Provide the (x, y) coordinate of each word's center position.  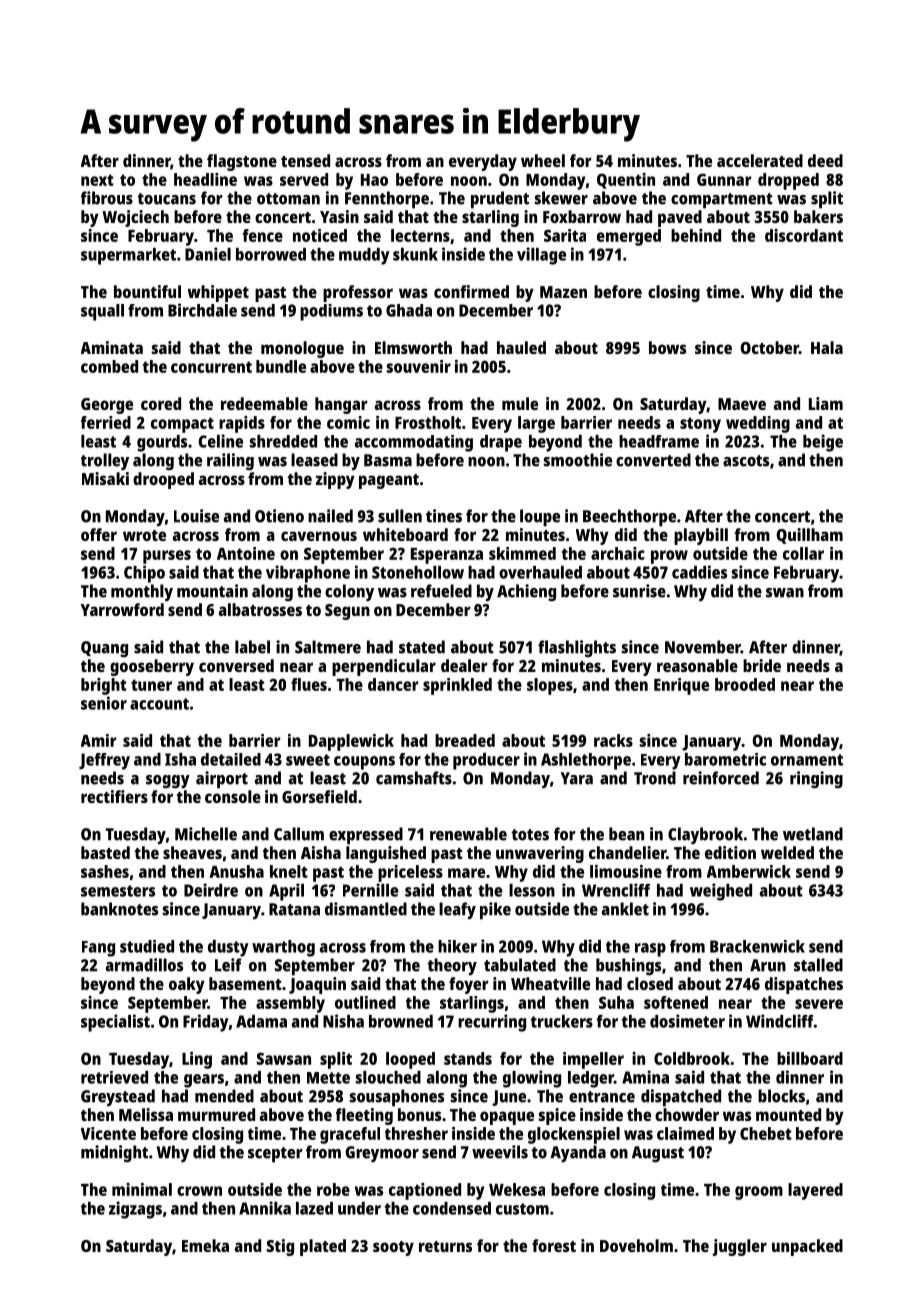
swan (785, 593)
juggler (740, 1247)
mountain (212, 591)
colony (349, 592)
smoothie (578, 460)
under (359, 1208)
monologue (302, 349)
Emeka (205, 1245)
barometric (725, 759)
